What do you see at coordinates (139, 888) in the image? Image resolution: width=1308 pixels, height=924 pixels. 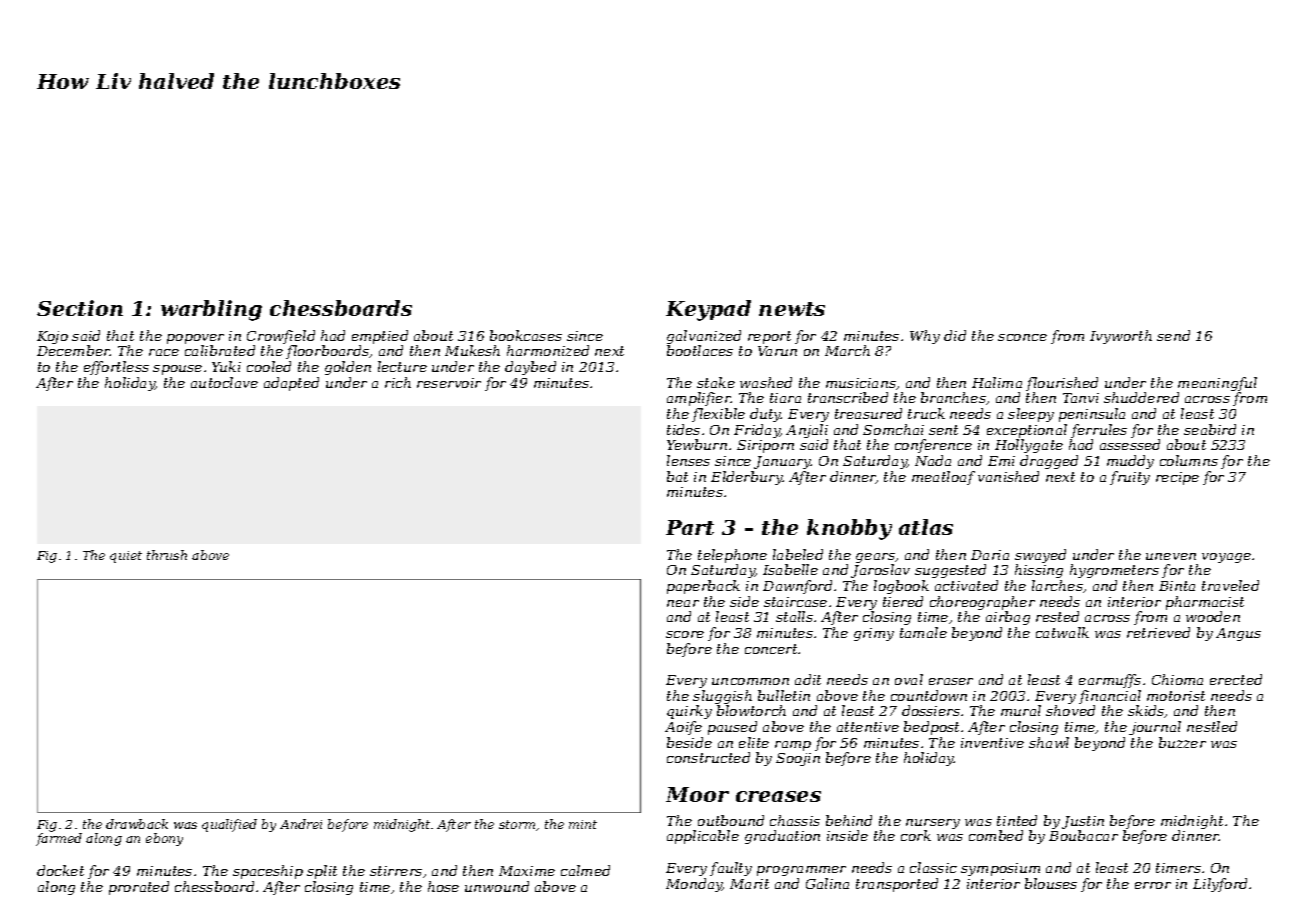 I see `prorated` at bounding box center [139, 888].
